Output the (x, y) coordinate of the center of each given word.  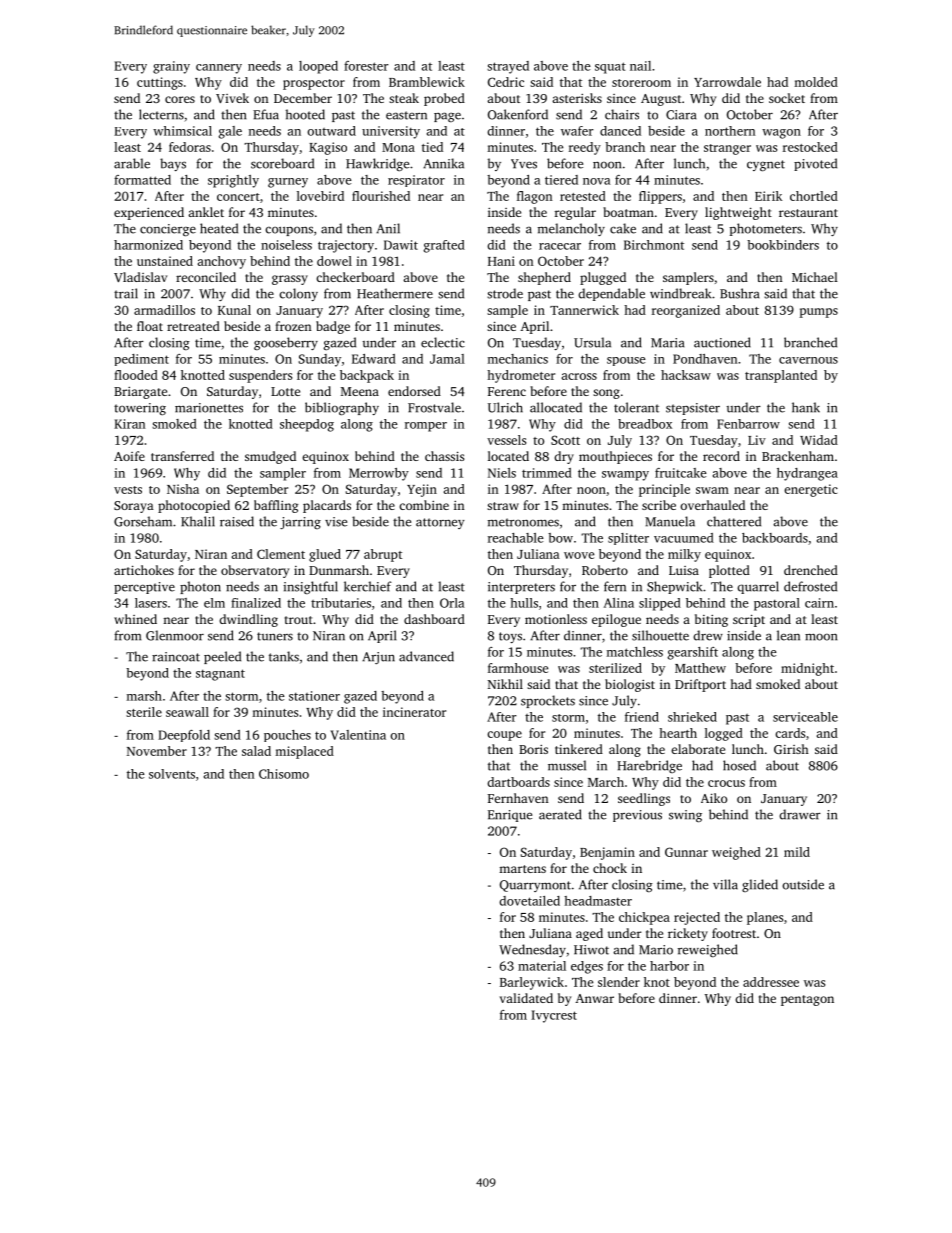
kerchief (368, 586)
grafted (444, 246)
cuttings (160, 83)
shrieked (692, 717)
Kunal (234, 310)
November (157, 751)
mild (797, 852)
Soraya (134, 507)
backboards (775, 538)
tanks (284, 656)
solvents (172, 774)
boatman (628, 212)
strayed (508, 67)
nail (640, 66)
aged (589, 934)
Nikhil (505, 684)
